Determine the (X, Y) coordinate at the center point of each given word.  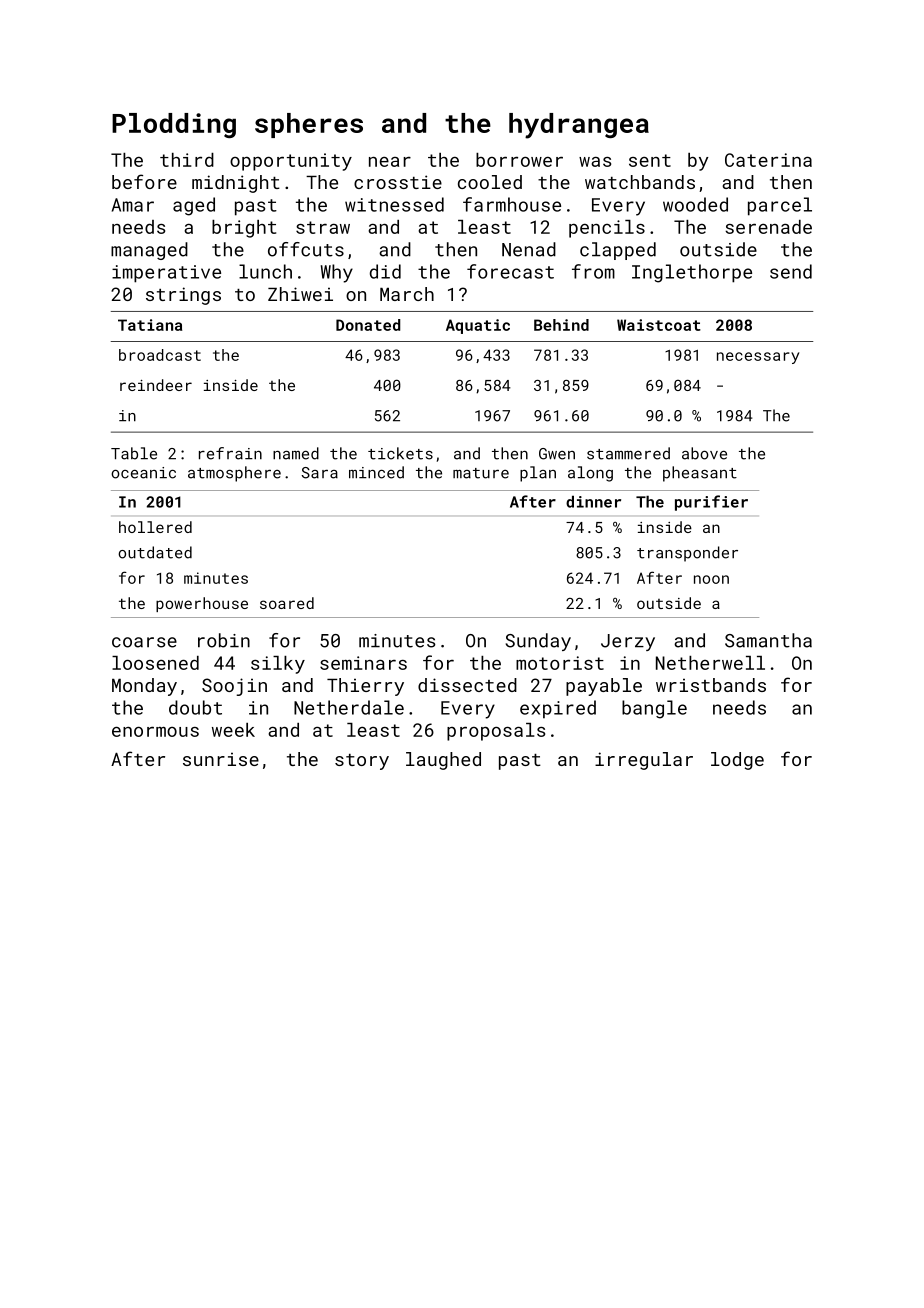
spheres (309, 125)
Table (134, 453)
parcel (780, 206)
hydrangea (579, 126)
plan (538, 474)
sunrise (221, 759)
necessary (758, 358)
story (362, 762)
